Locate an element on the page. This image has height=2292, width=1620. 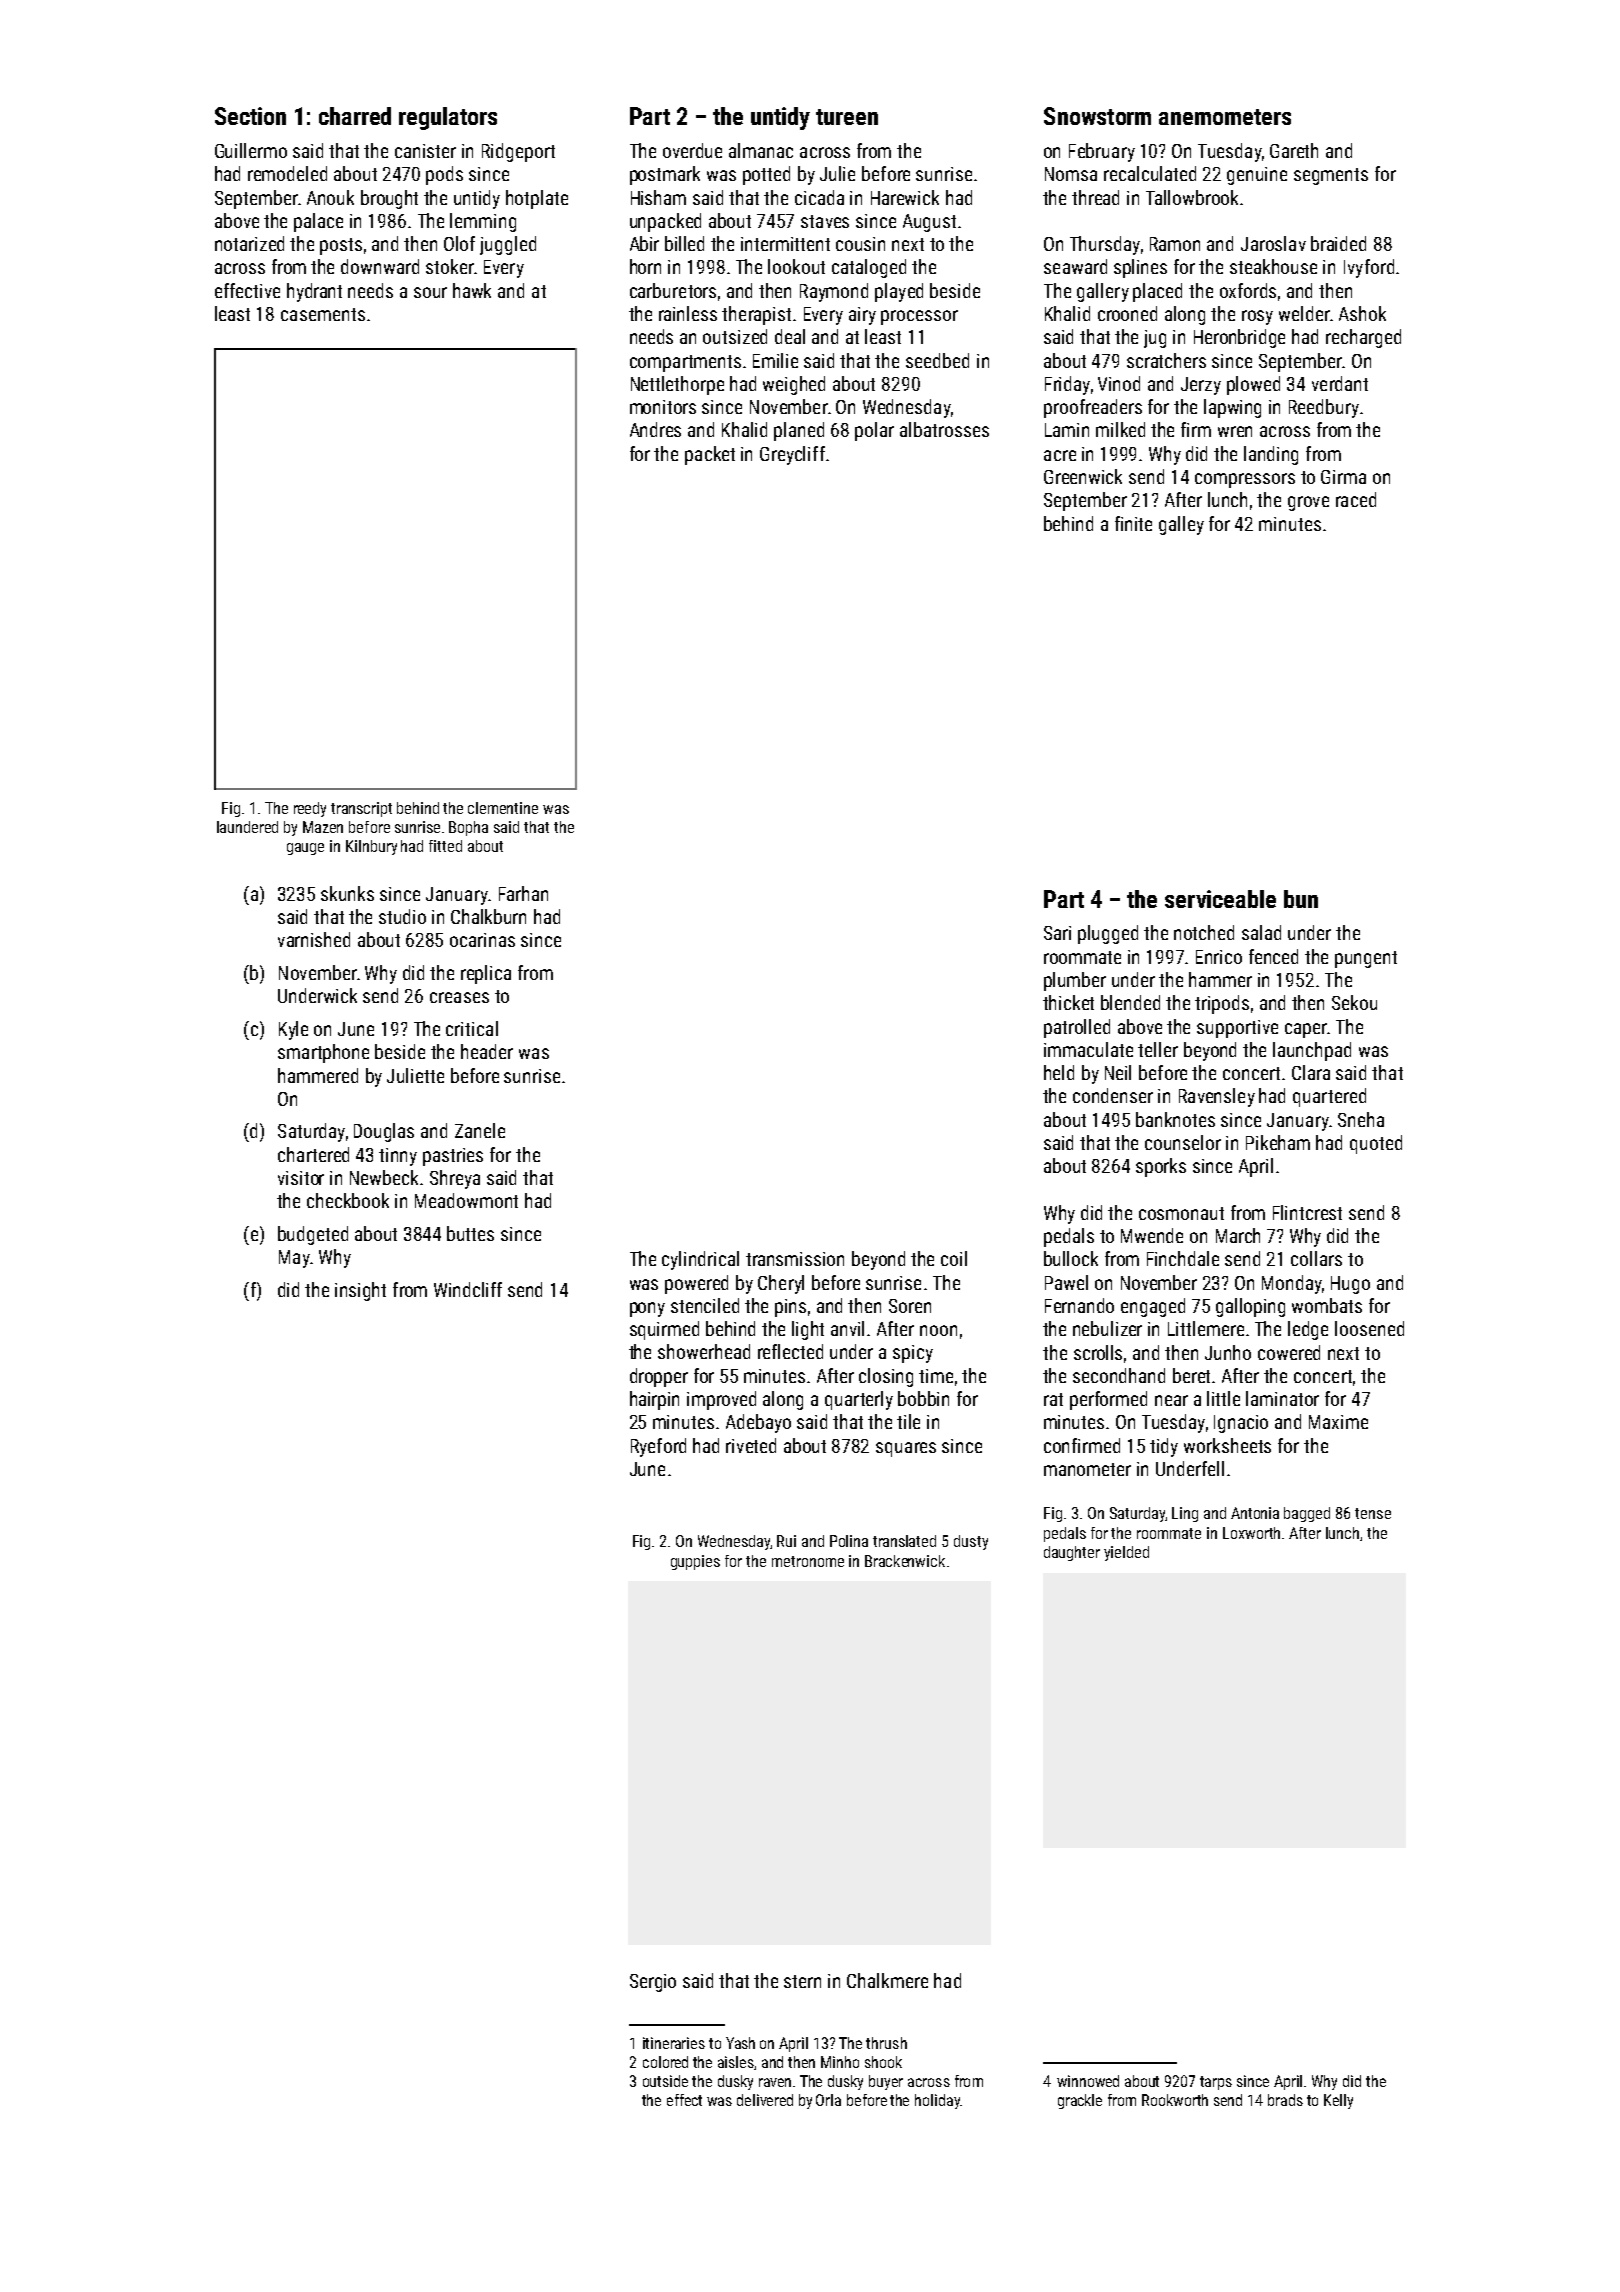
Brackenwick is located at coordinates (905, 1561).
